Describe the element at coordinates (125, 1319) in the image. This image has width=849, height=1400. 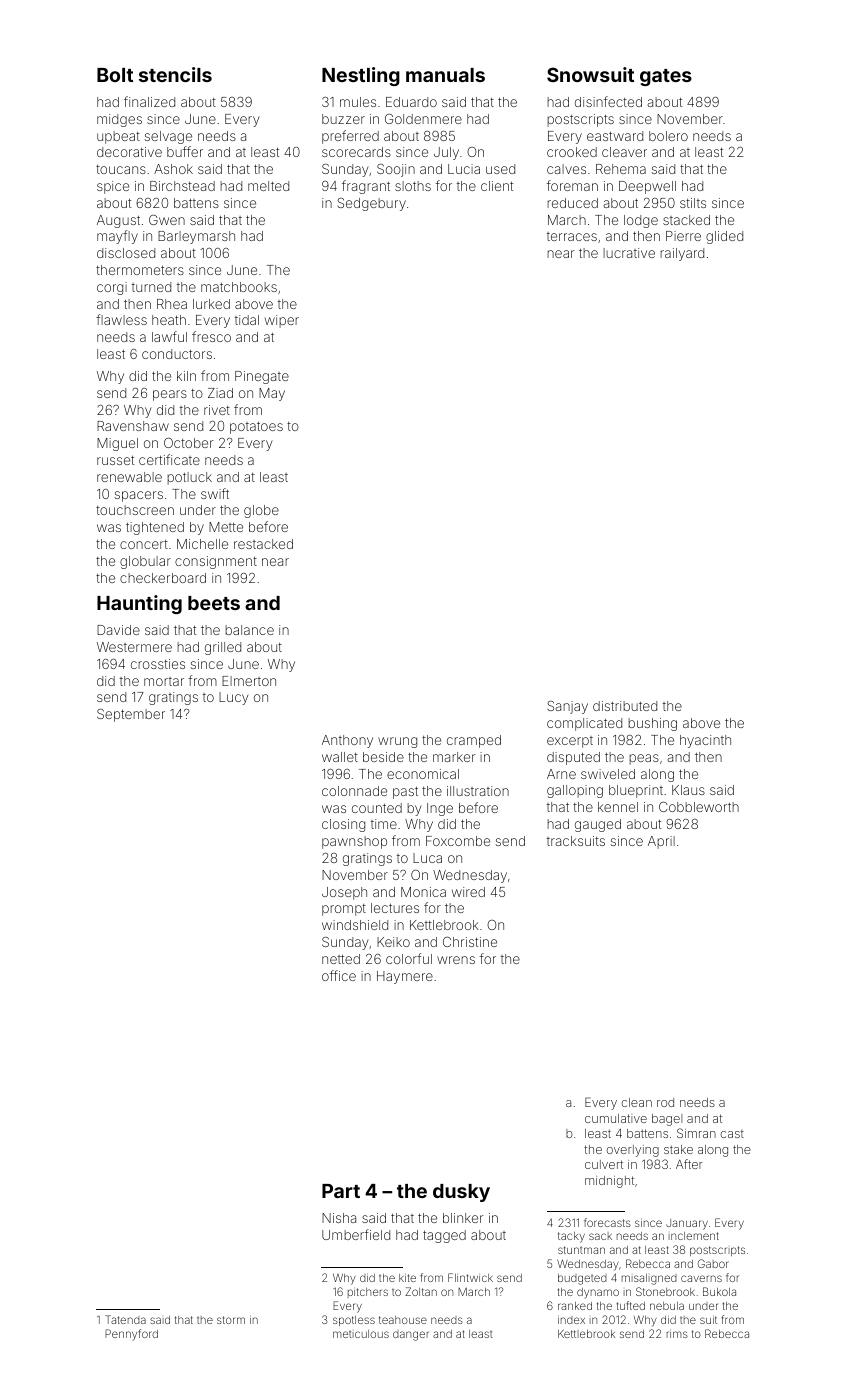
I see `Tatenda` at that location.
